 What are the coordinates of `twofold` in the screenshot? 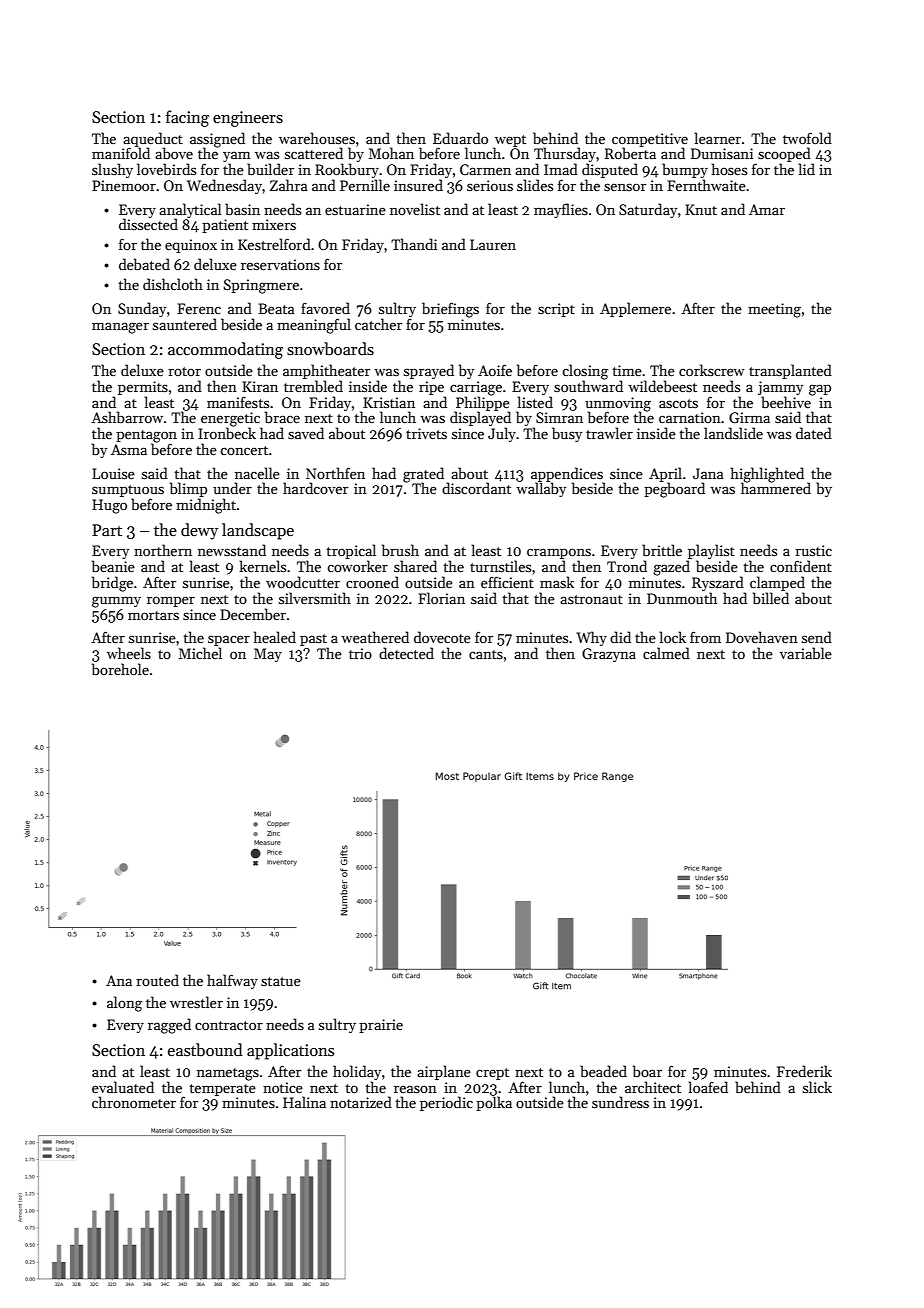 It's located at (807, 138).
